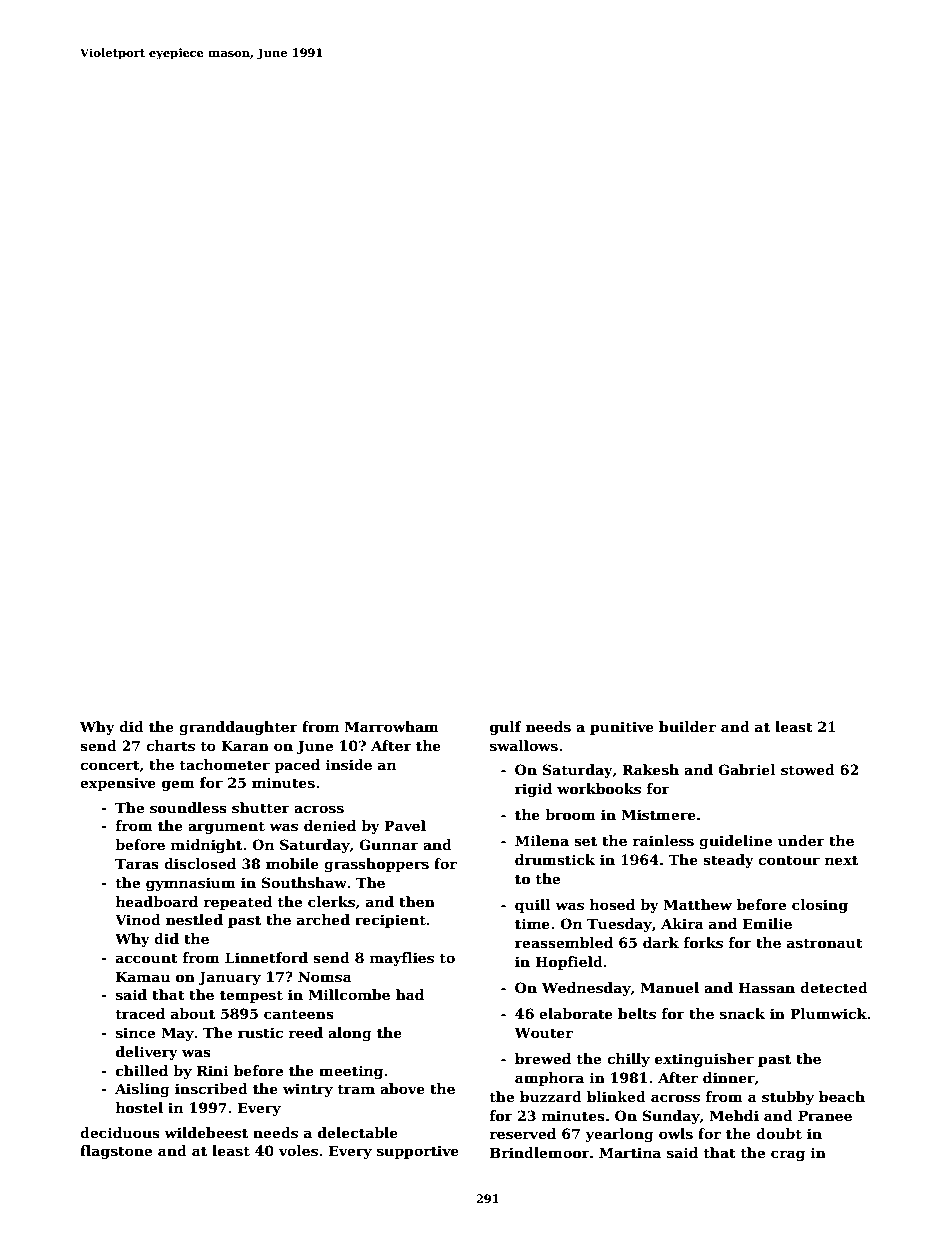  What do you see at coordinates (687, 726) in the screenshot?
I see `builder` at bounding box center [687, 726].
